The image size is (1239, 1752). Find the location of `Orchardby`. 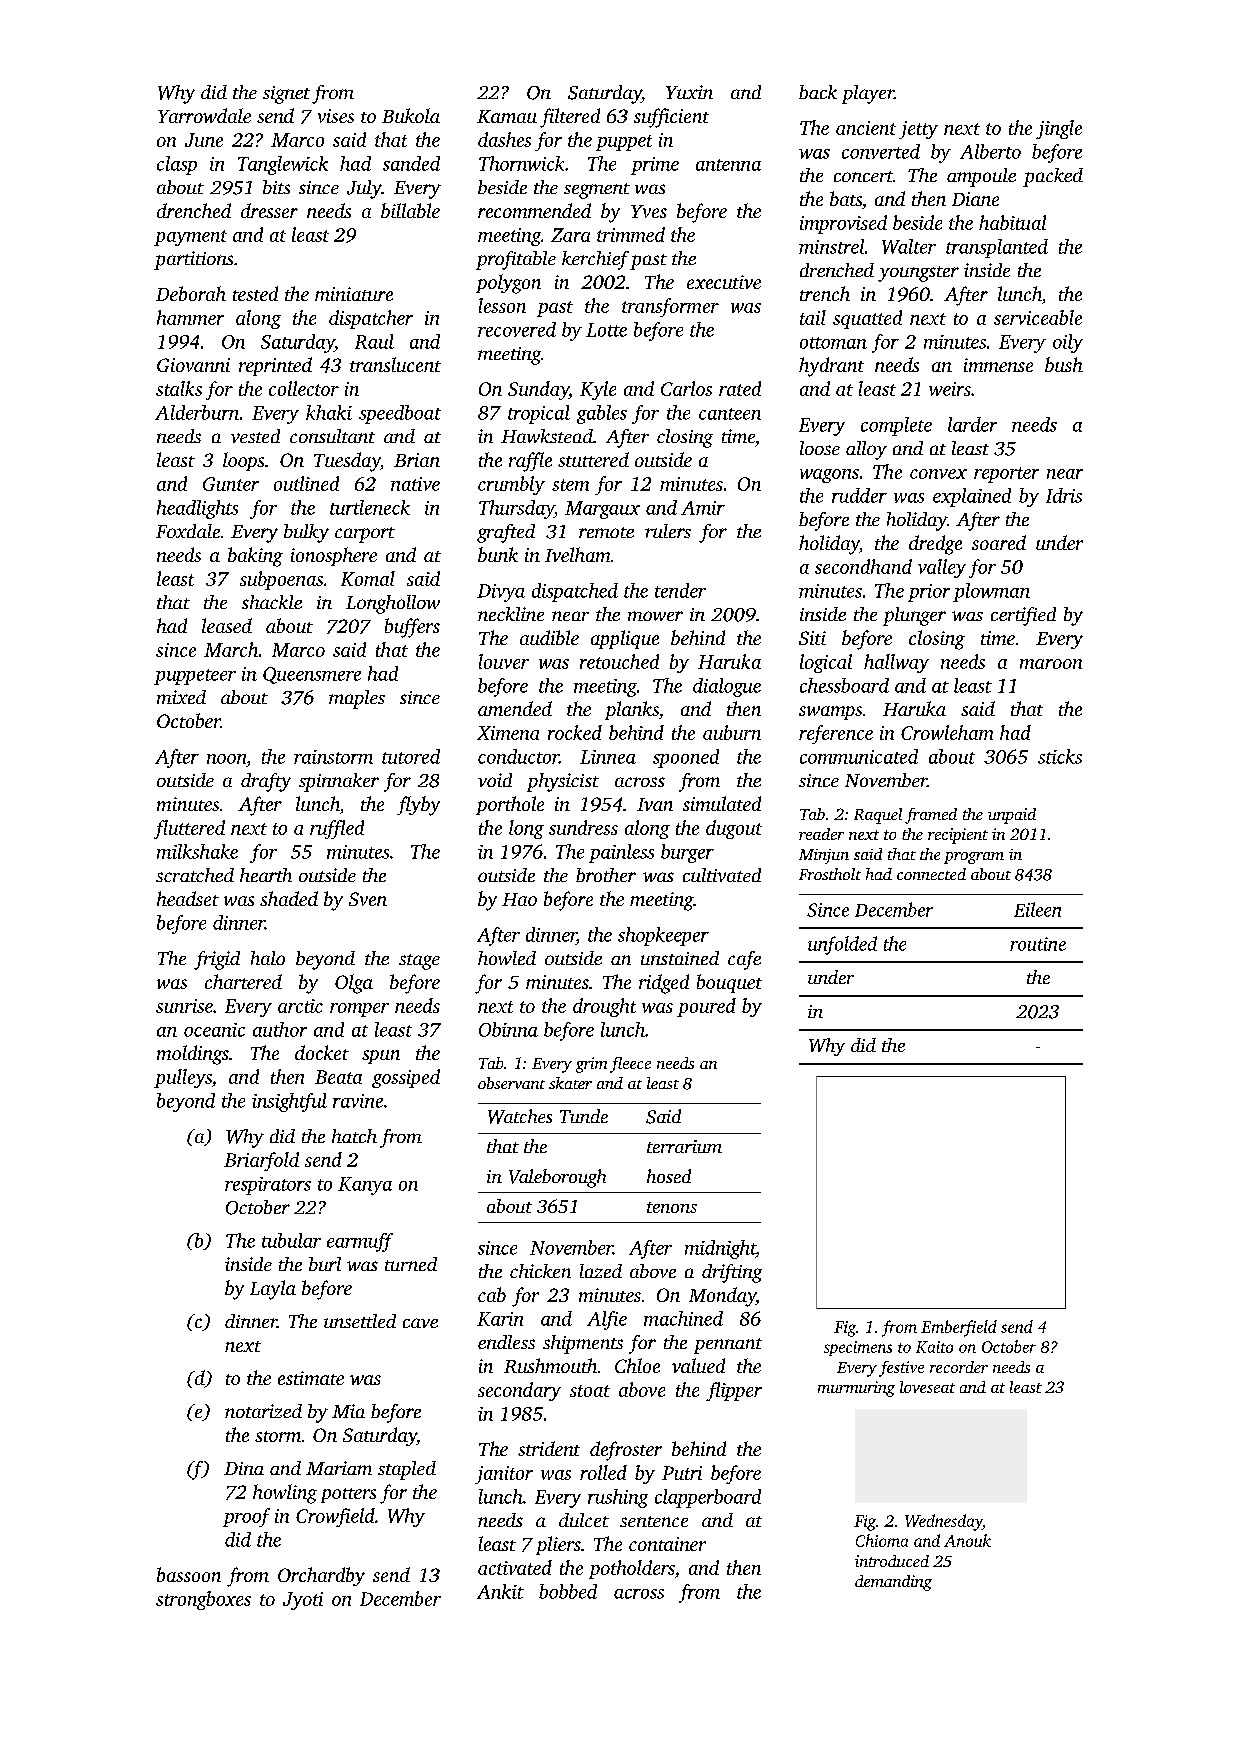

Orchardby is located at coordinates (321, 1576).
